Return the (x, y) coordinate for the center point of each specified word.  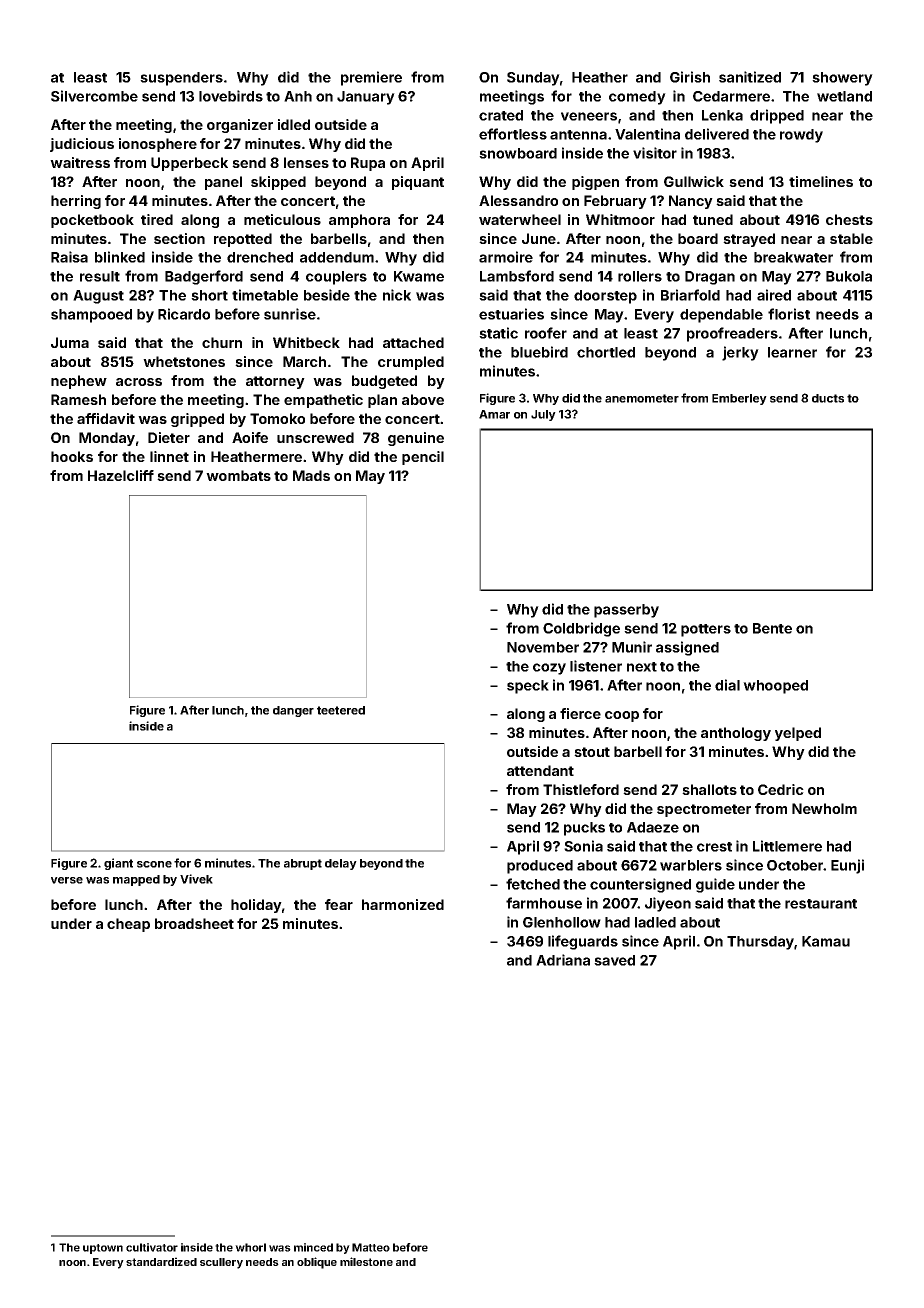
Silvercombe (94, 96)
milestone (366, 1261)
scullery (221, 1263)
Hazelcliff (121, 475)
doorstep (605, 297)
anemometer (642, 398)
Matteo (371, 1247)
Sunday (533, 79)
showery (842, 79)
